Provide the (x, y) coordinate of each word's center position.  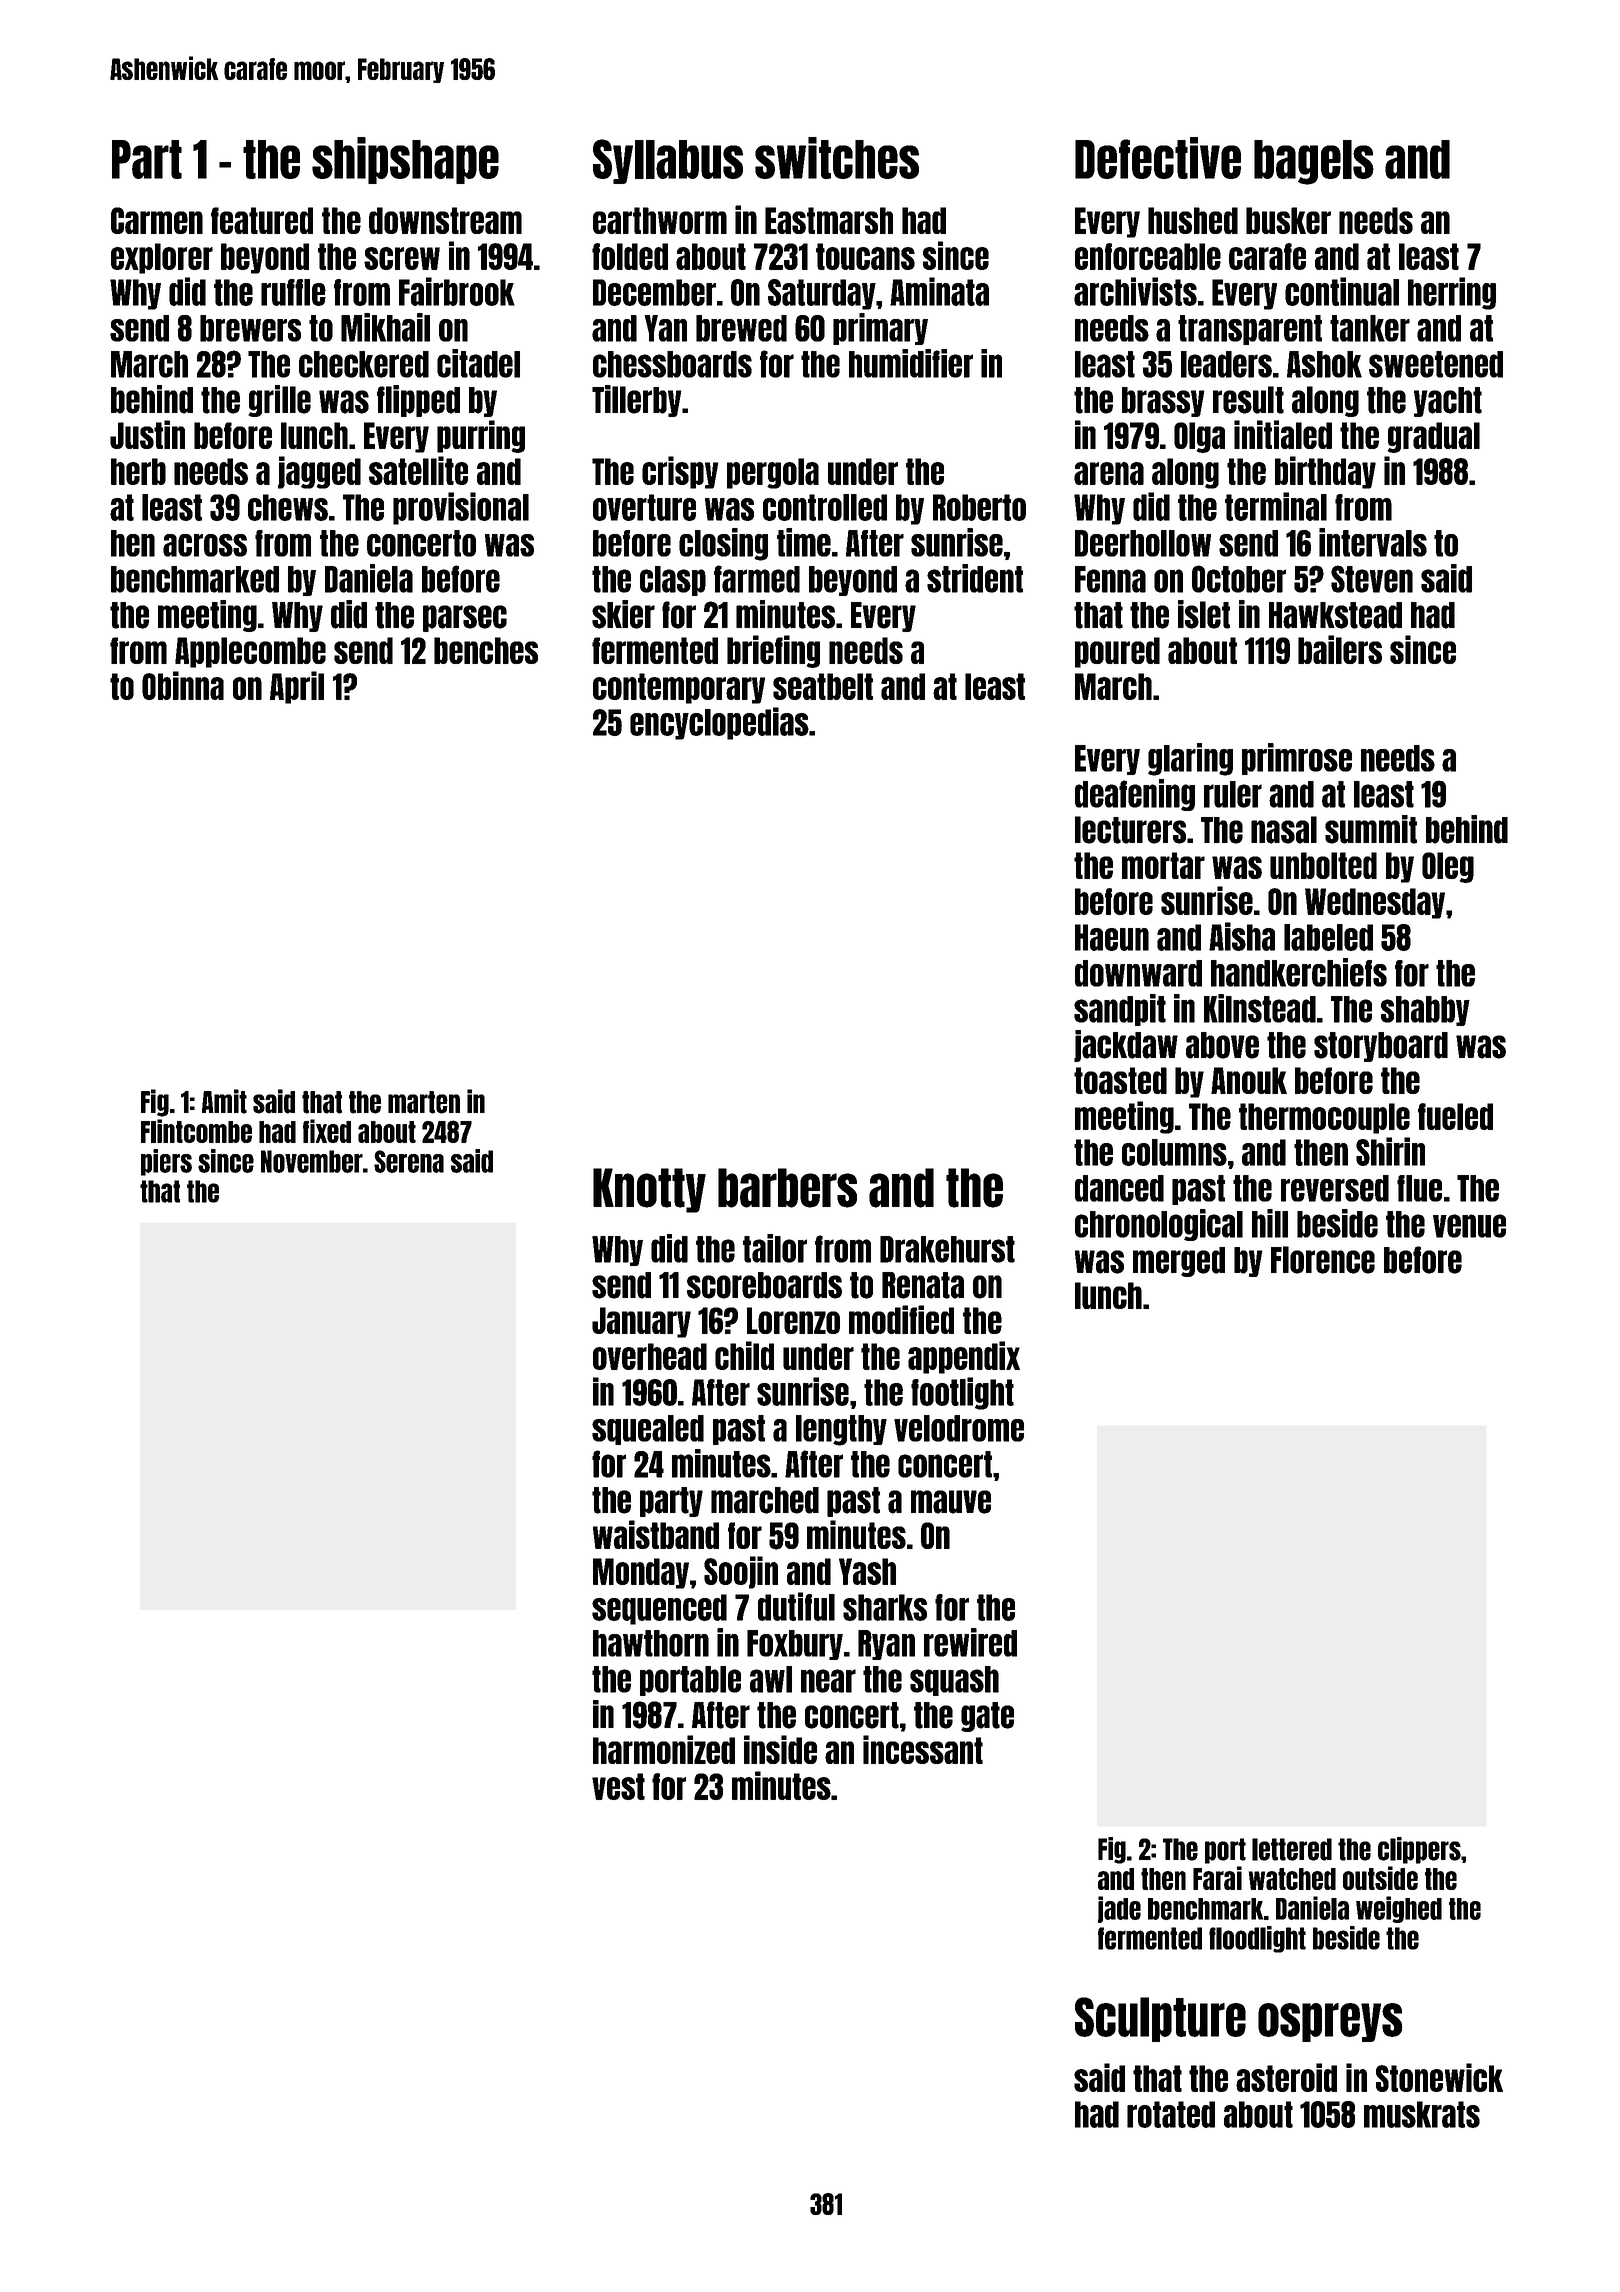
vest (618, 1786)
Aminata (939, 291)
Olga (1199, 437)
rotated (1171, 2114)
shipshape (405, 160)
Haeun (1112, 937)
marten (424, 1102)
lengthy (841, 1430)
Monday (641, 1573)
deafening (1135, 795)
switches (837, 158)
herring (1452, 293)
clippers (1419, 1850)
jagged (319, 472)
